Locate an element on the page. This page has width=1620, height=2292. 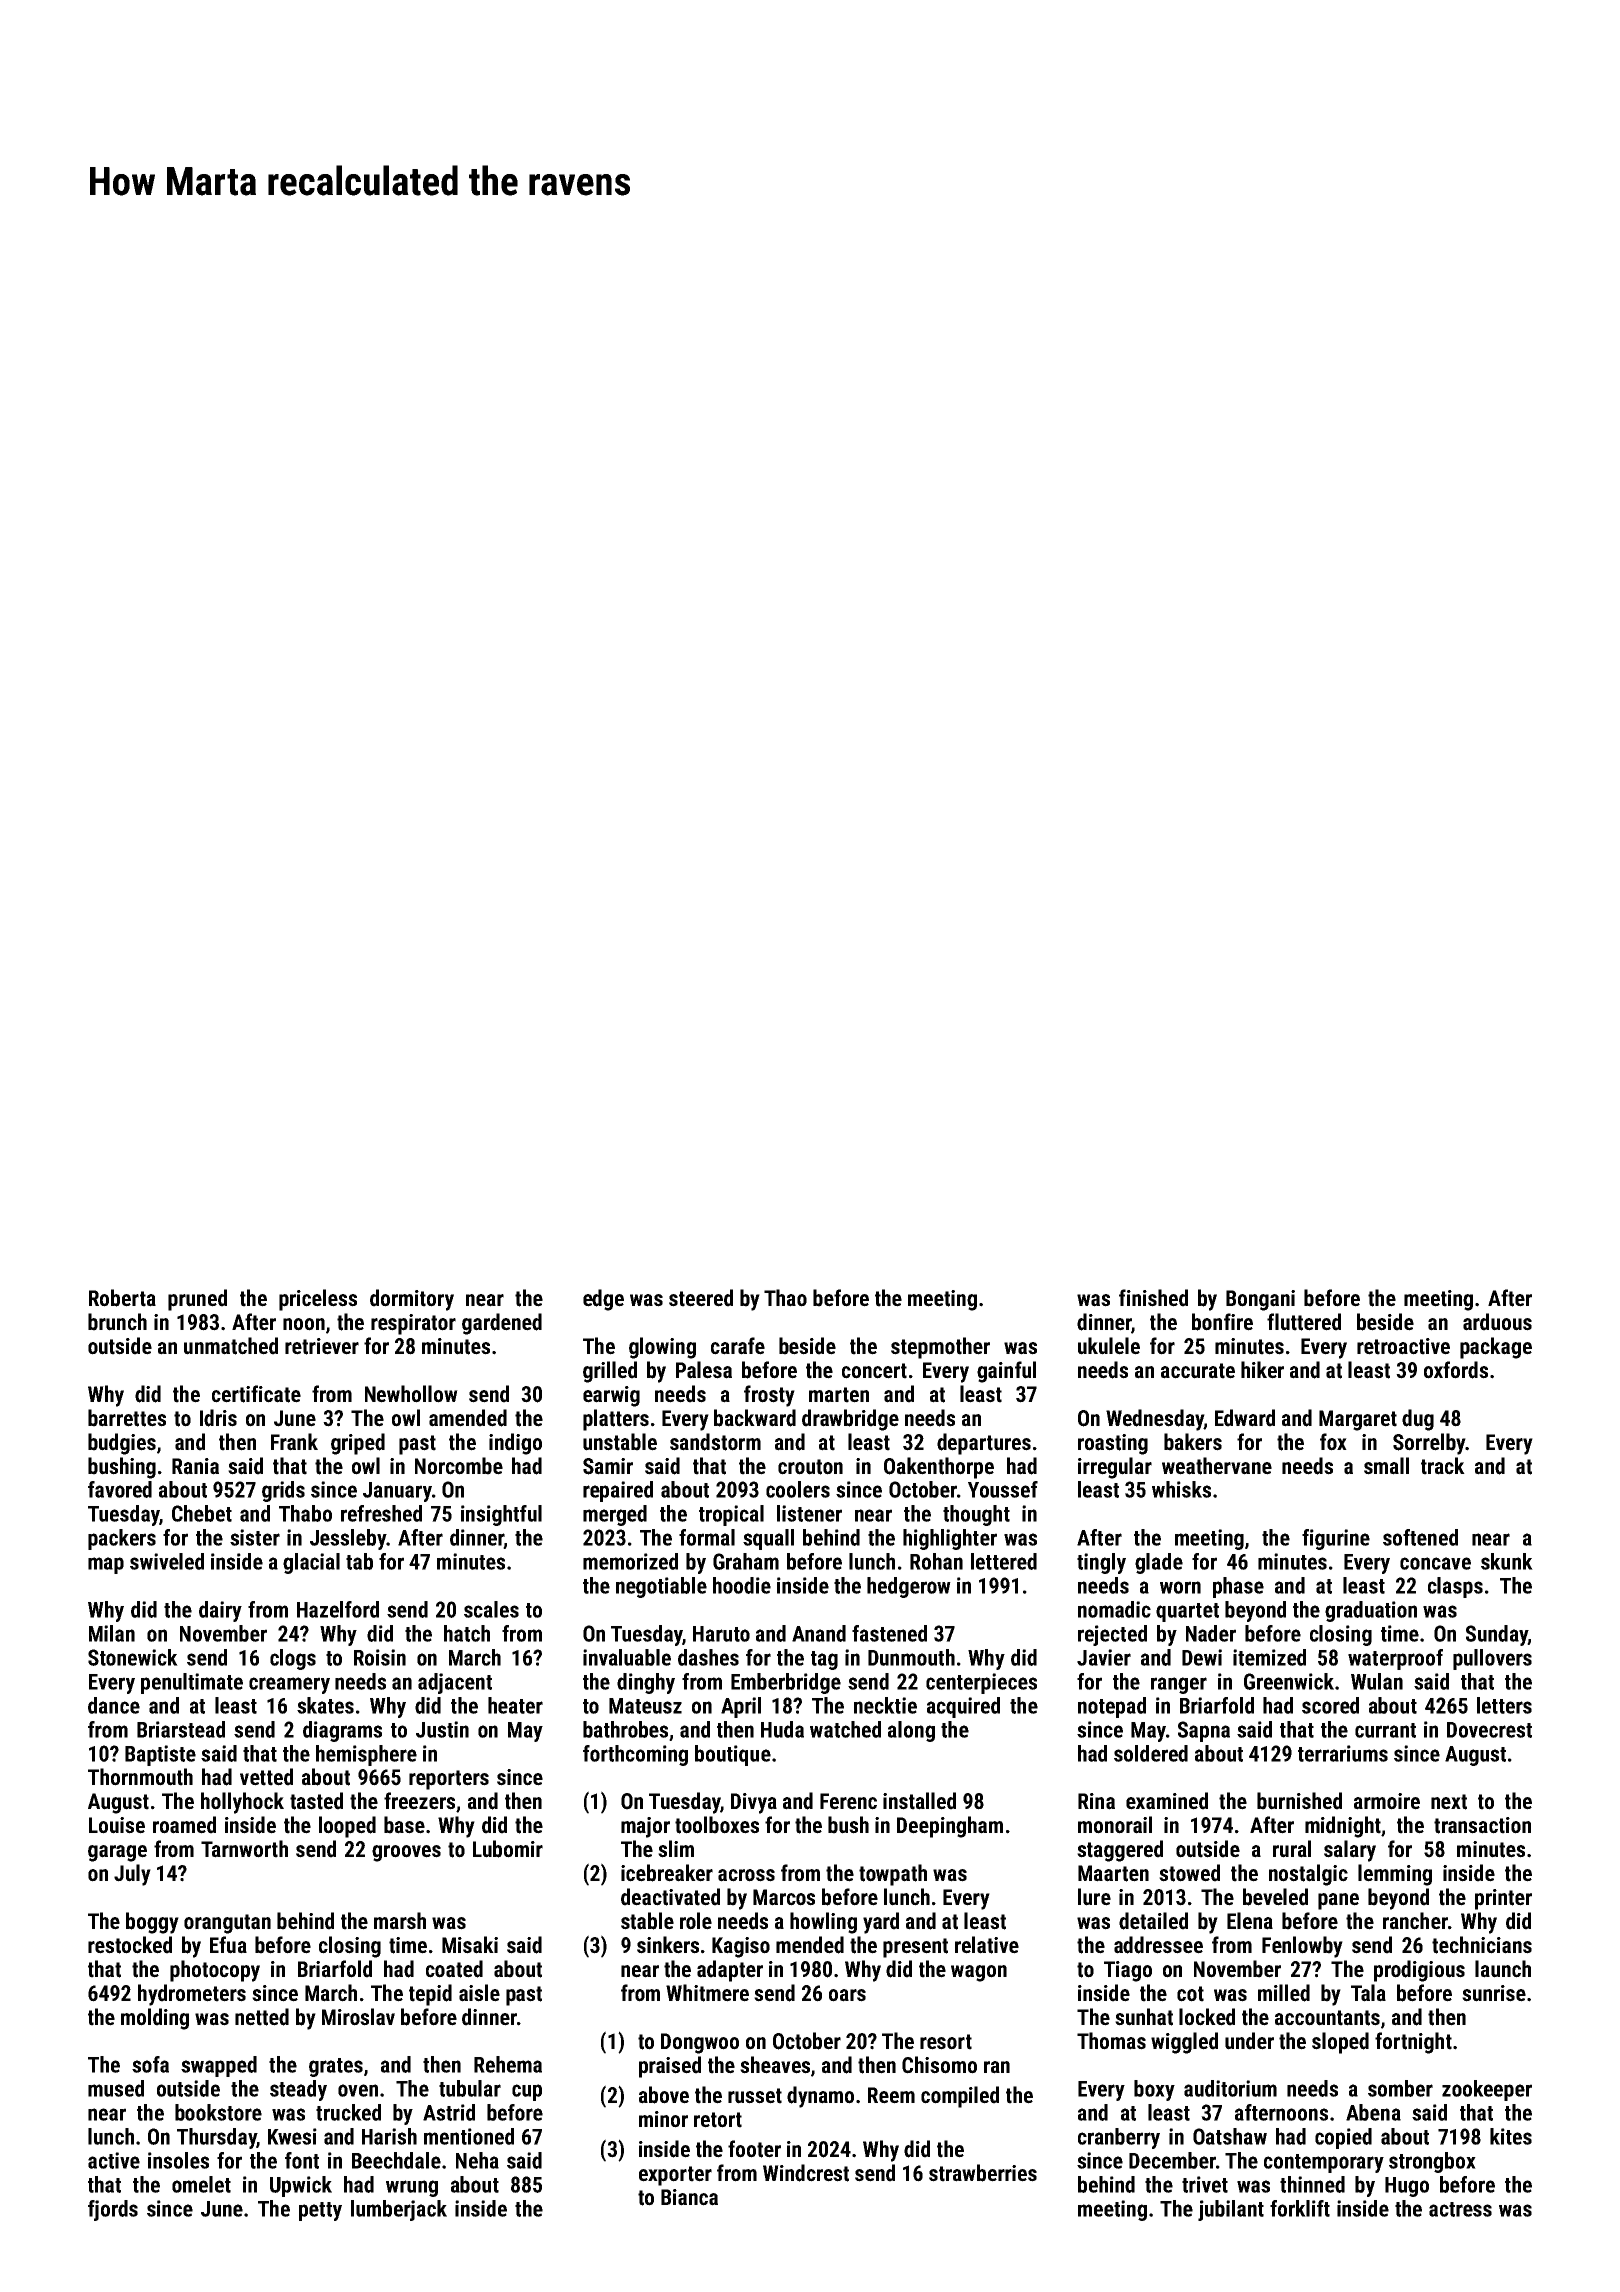
cot is located at coordinates (1190, 1994).
